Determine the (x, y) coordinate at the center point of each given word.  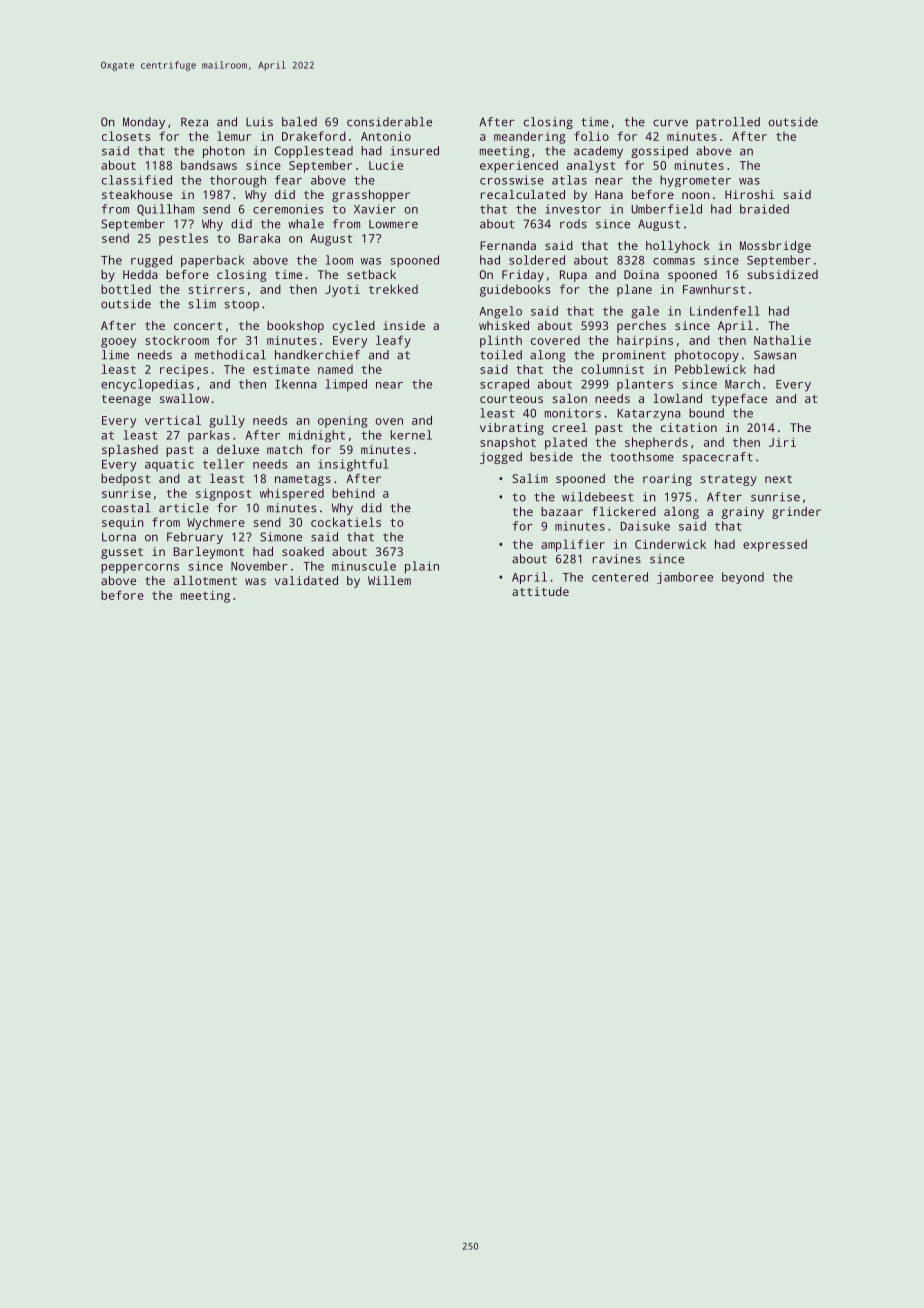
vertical (173, 420)
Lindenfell (725, 311)
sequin (123, 523)
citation (689, 427)
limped (346, 385)
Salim (530, 478)
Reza (194, 122)
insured (415, 151)
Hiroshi (749, 194)
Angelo (501, 312)
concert (198, 326)
